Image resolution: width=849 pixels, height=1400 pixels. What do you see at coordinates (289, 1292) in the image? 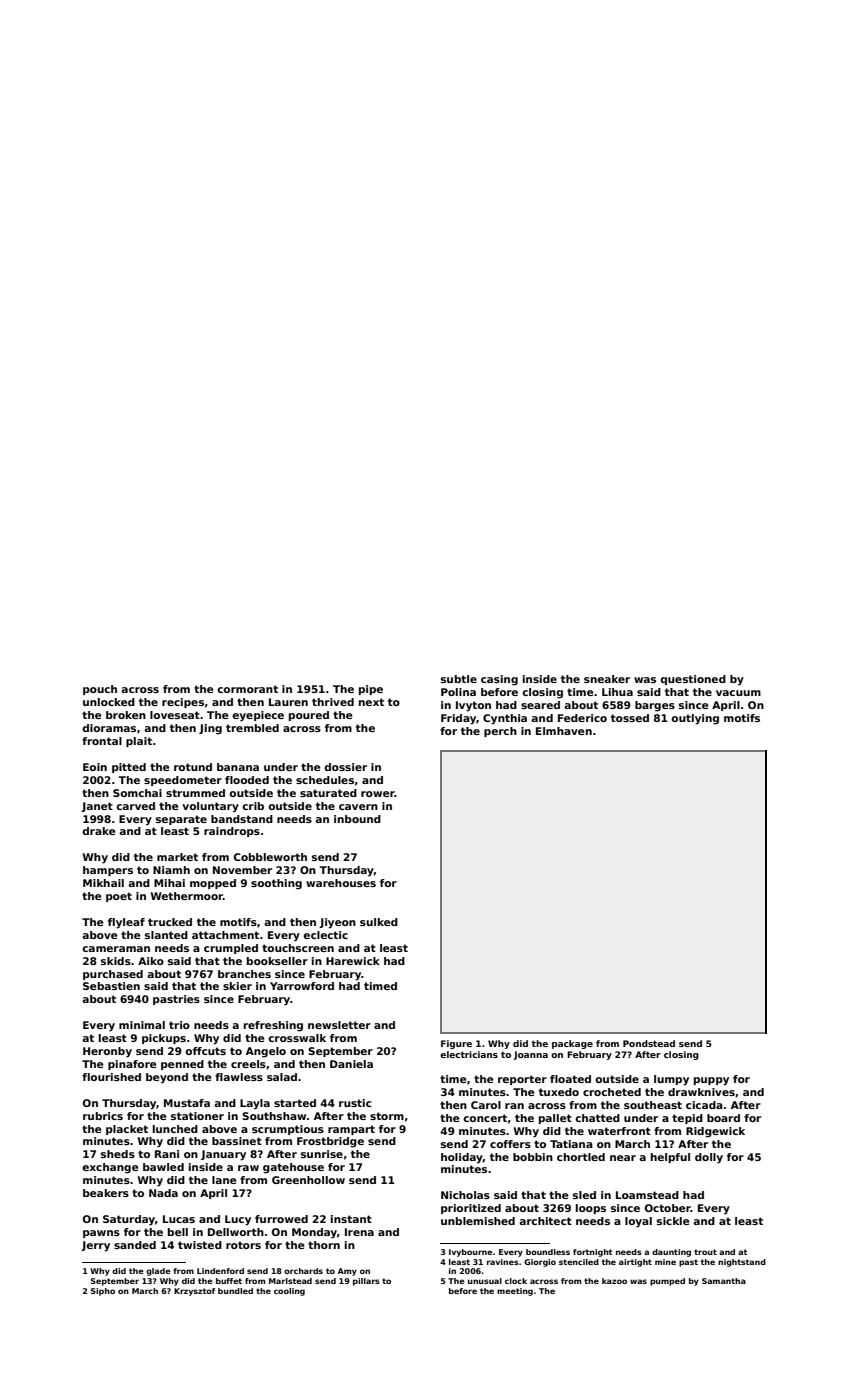
I see `cooling` at bounding box center [289, 1292].
